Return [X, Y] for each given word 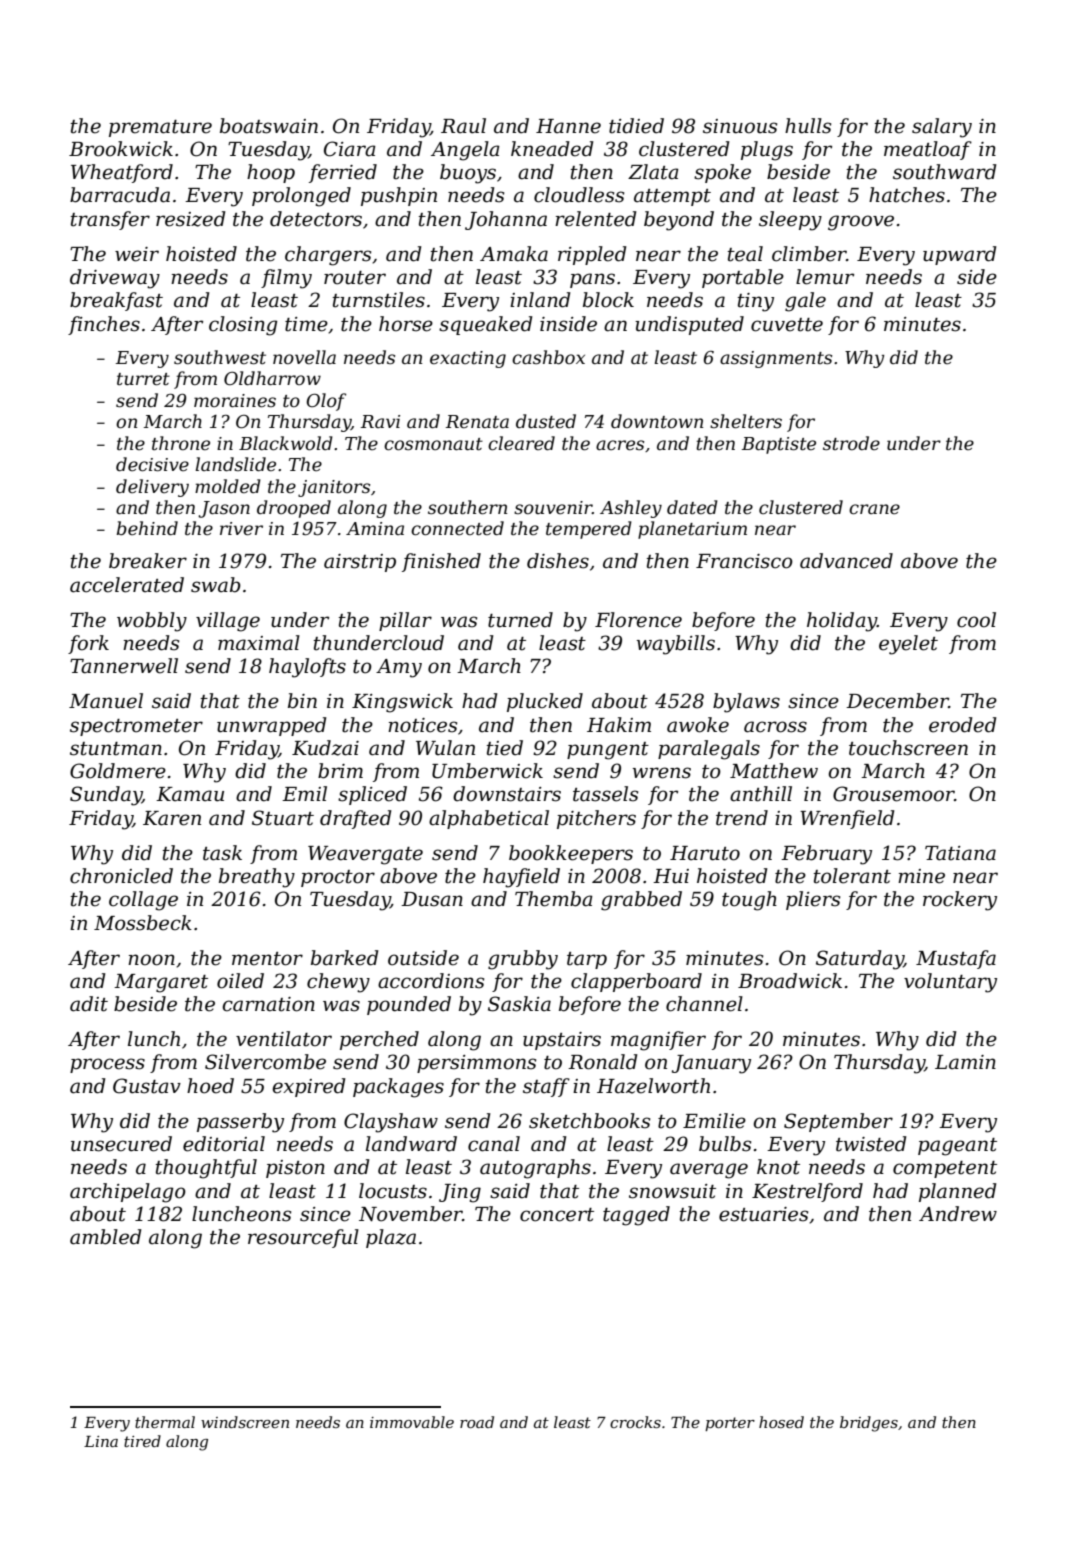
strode [851, 443]
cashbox [548, 357]
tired [142, 1441]
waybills [676, 645]
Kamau [190, 794]
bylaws [746, 703]
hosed [781, 1422]
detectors [316, 219]
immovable [412, 1422]
